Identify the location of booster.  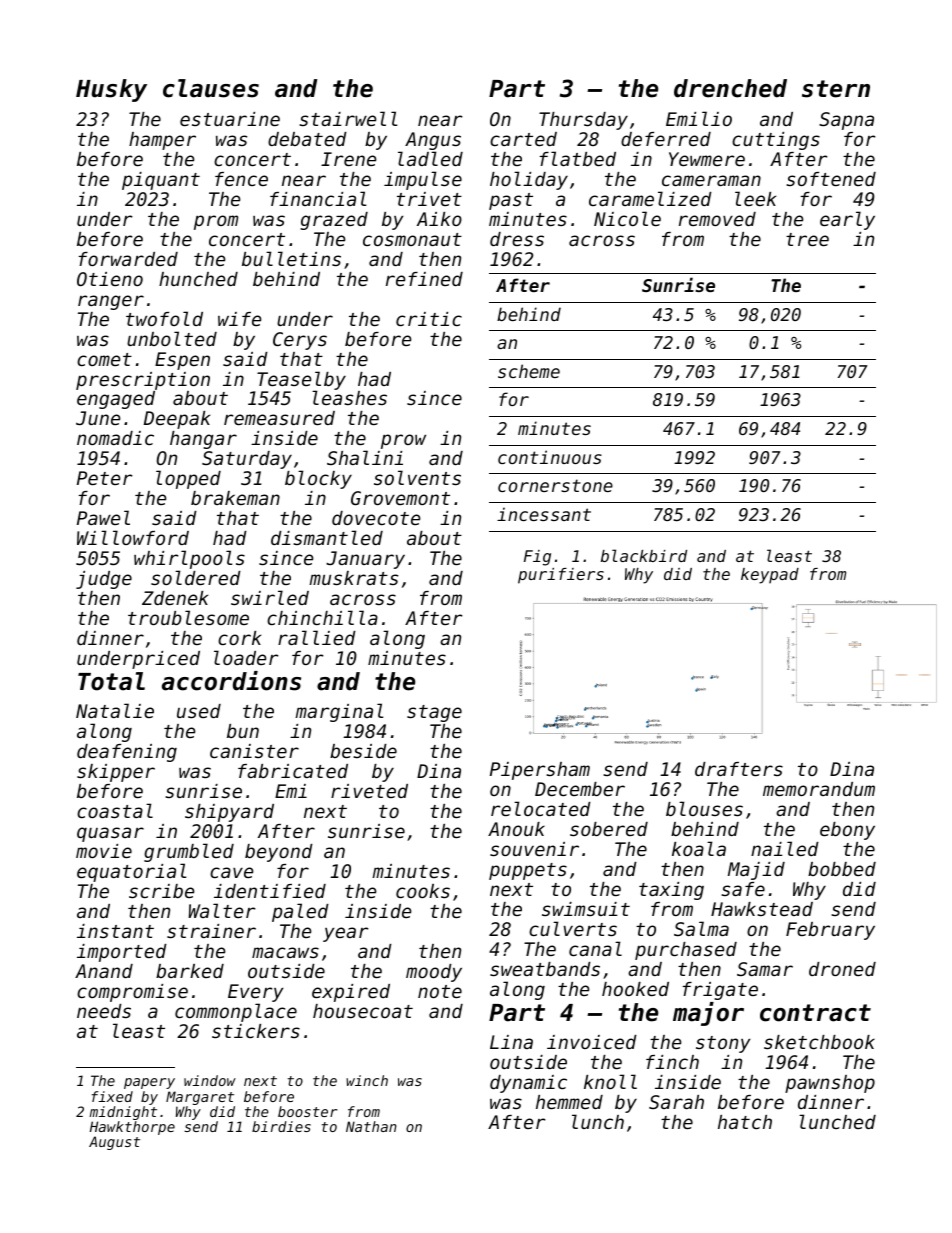
(307, 1111).
